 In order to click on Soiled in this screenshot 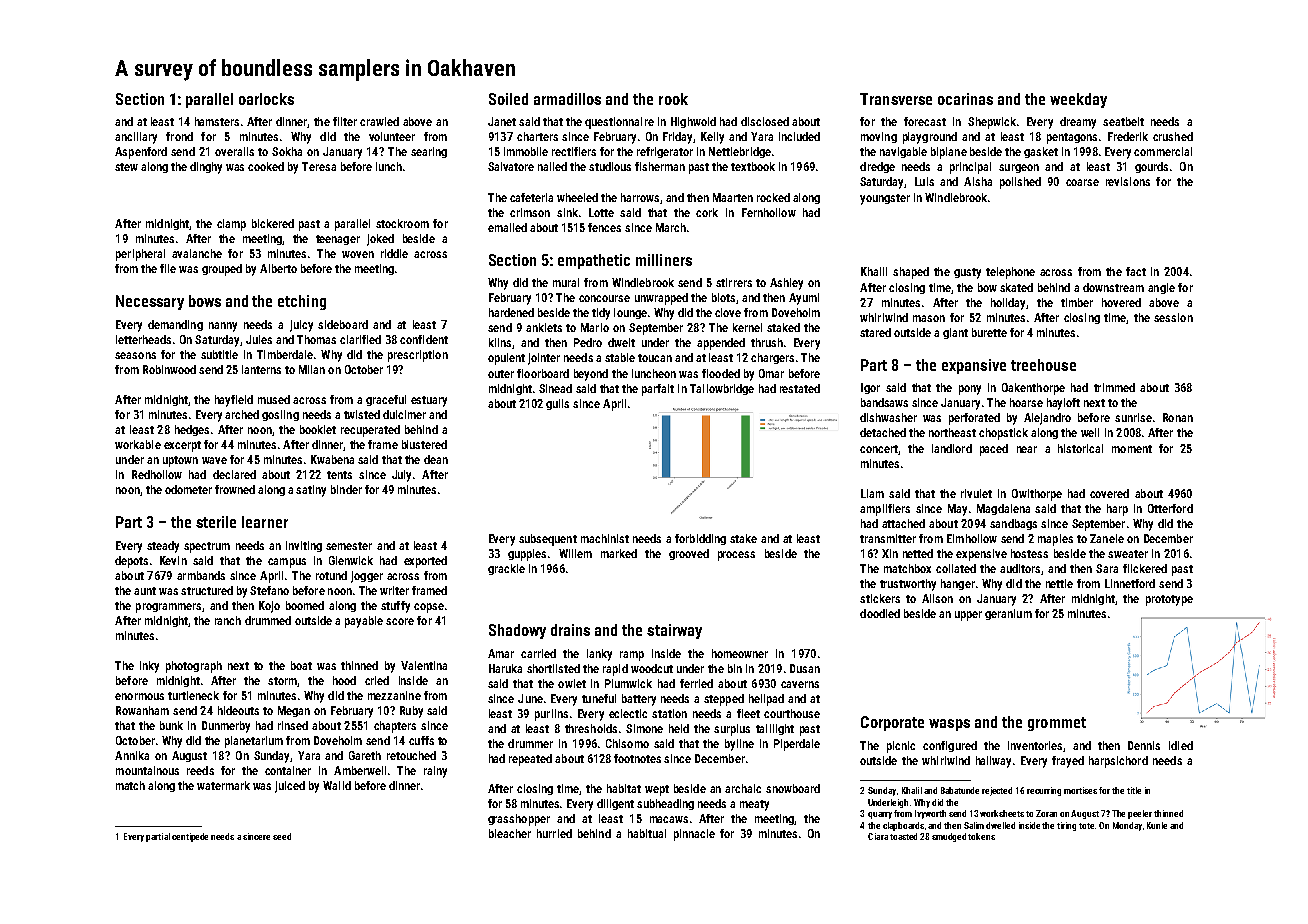, I will do `click(508, 99)`.
